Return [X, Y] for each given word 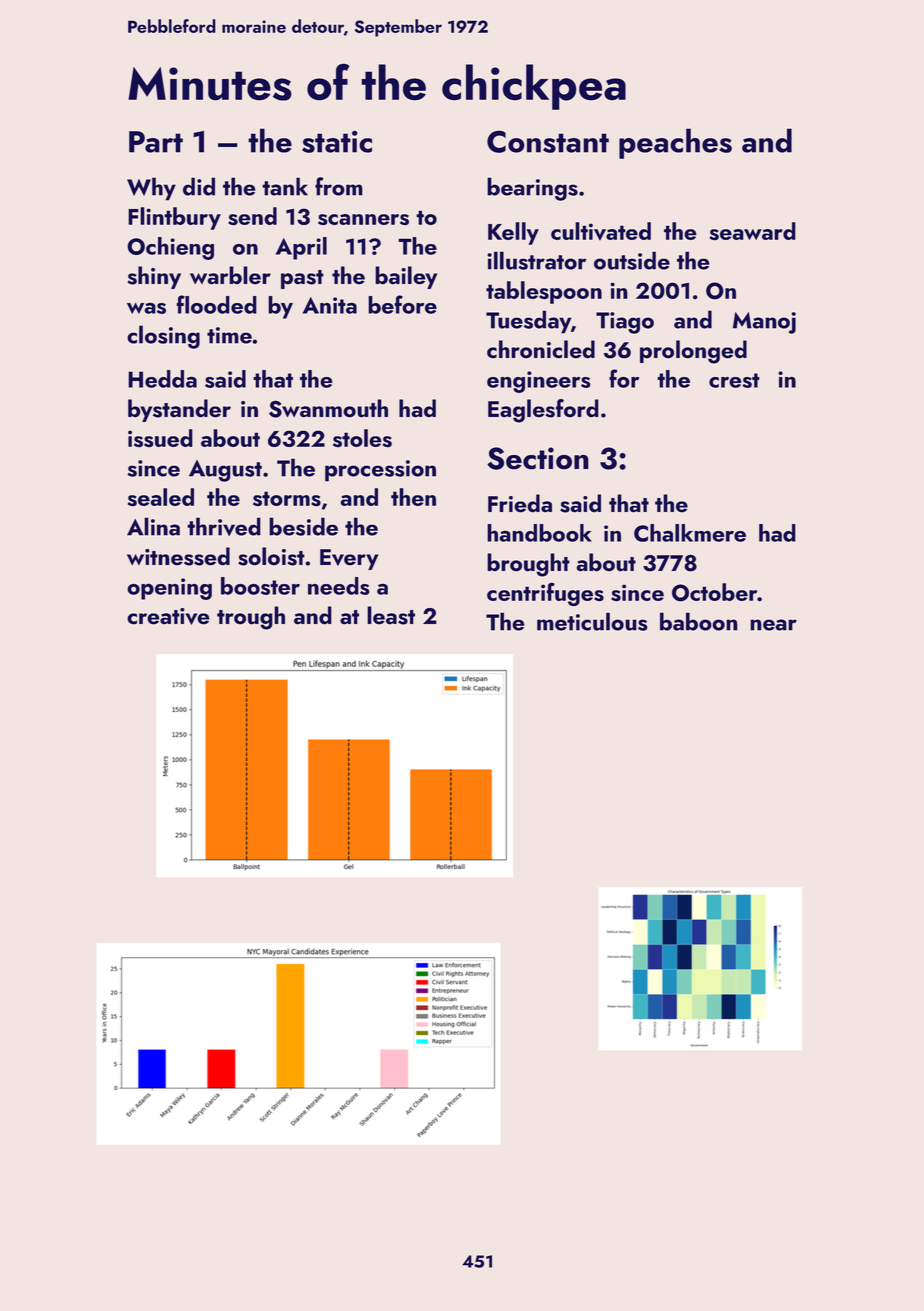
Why [151, 189]
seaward [753, 231]
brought [528, 565]
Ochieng [170, 248]
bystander [179, 410]
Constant [548, 141]
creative [168, 616]
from [339, 186]
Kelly [513, 233]
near [773, 625]
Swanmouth [328, 408]
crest [734, 380]
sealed [161, 497]
